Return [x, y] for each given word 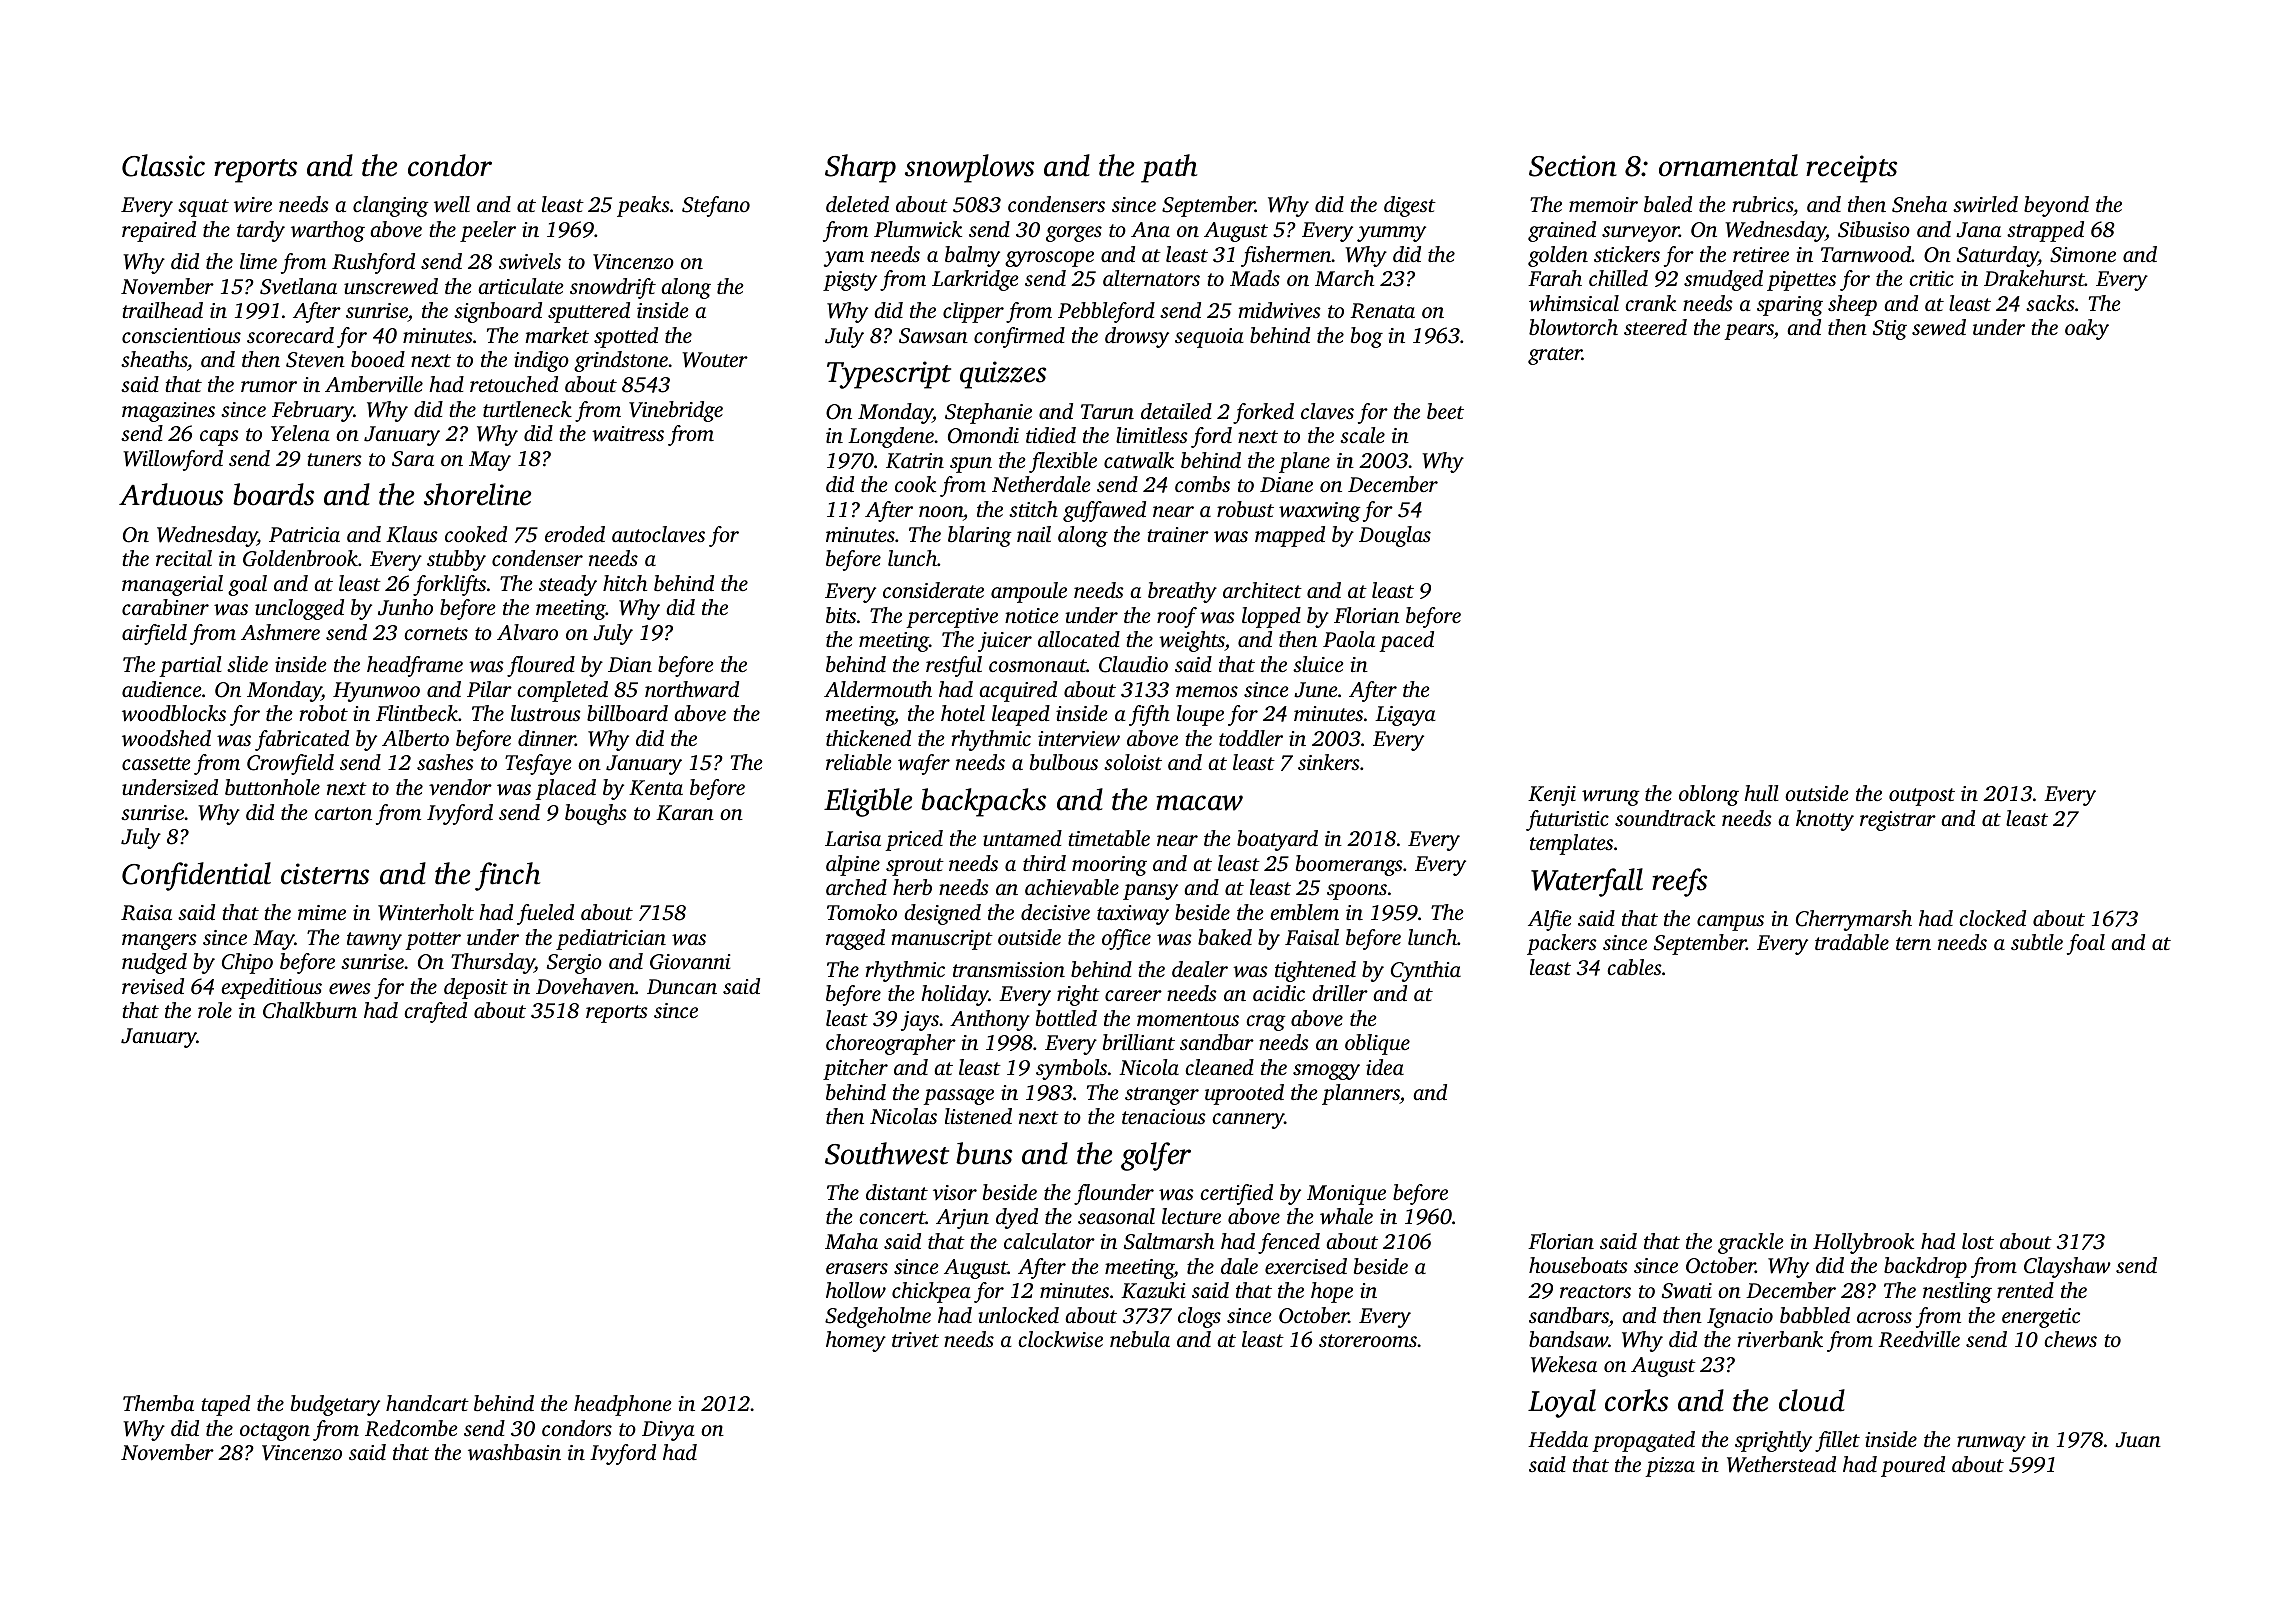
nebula [1140, 1339]
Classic [163, 165]
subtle [2037, 942]
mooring [1109, 866]
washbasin [514, 1452]
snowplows [969, 168]
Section [1573, 166]
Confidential [196, 876]
